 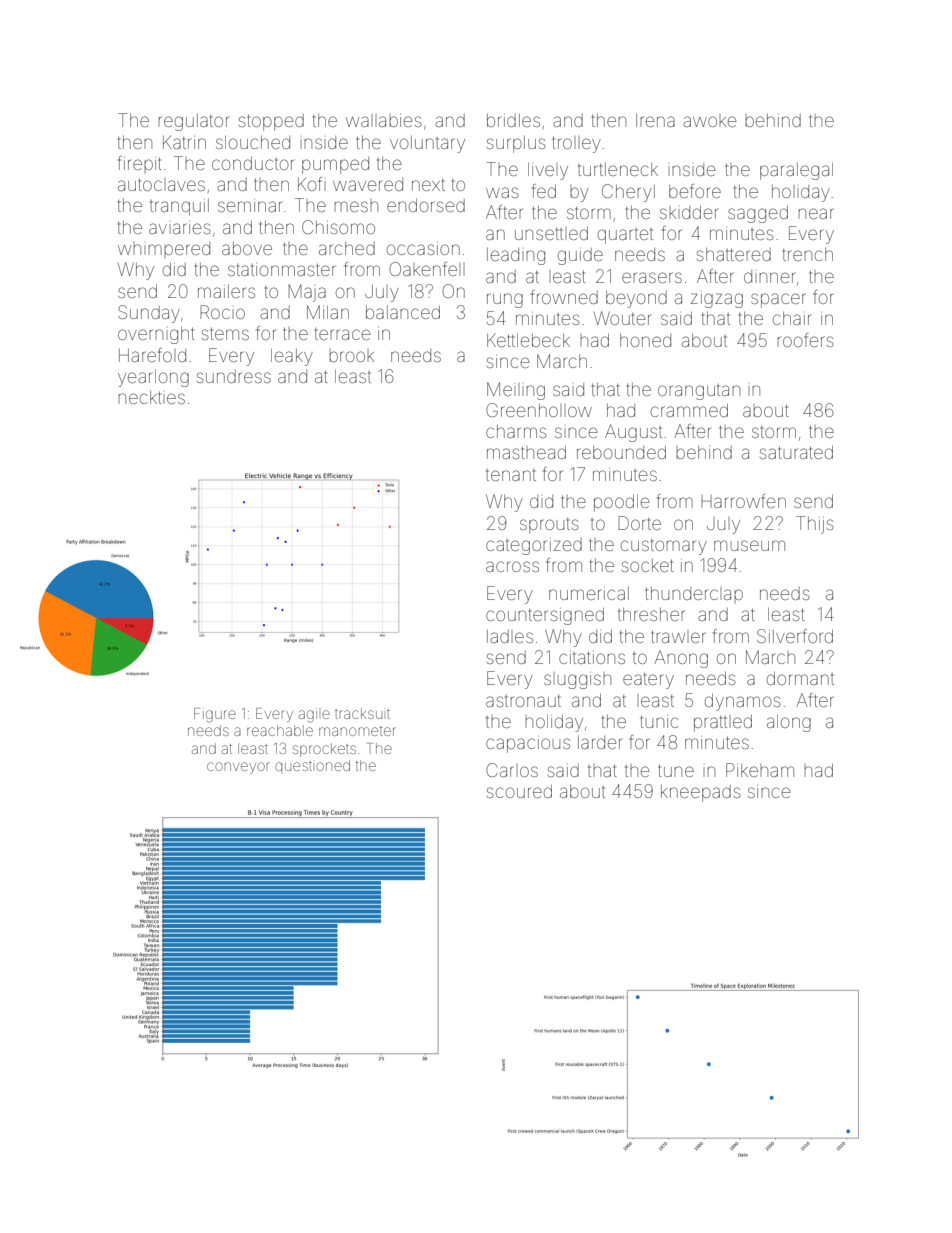 I want to click on honed, so click(x=645, y=340).
